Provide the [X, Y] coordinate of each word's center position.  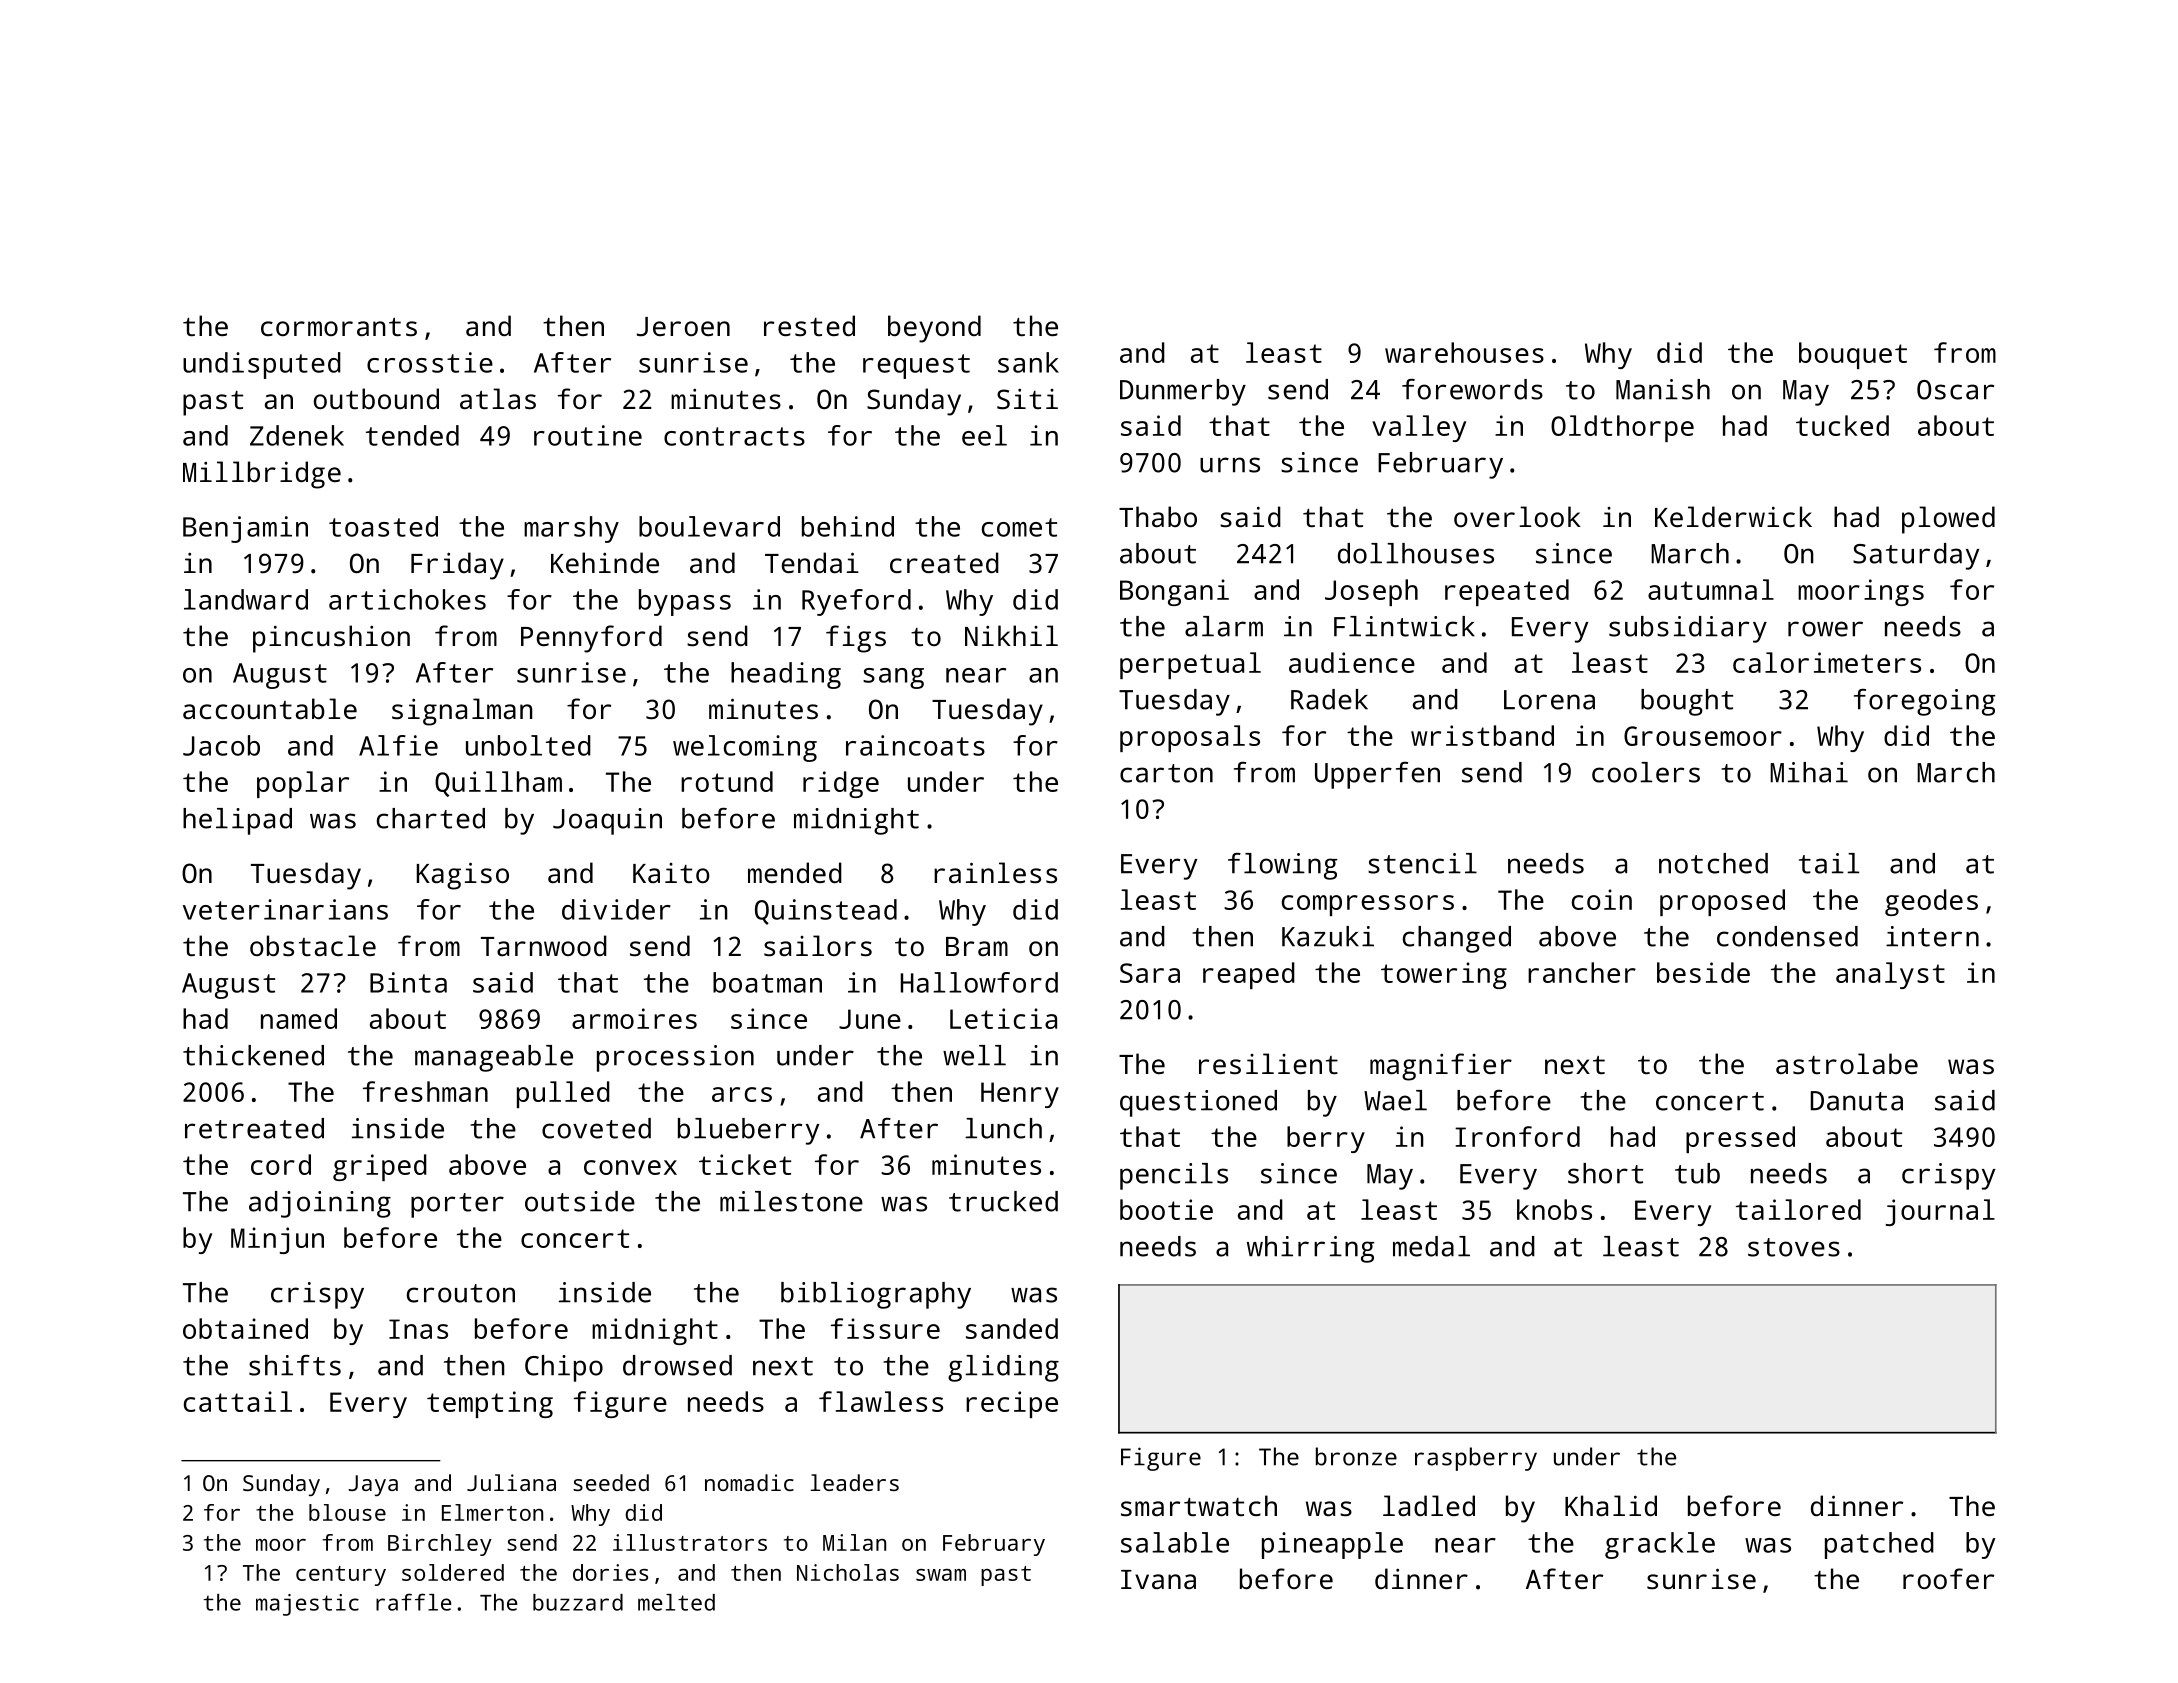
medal [1431, 1246]
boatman [767, 982]
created [944, 562]
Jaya [373, 1486]
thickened [253, 1055]
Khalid [1611, 1505]
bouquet [1853, 355]
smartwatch [1199, 1506]
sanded [1012, 1328]
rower [1825, 629]
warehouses [1464, 352]
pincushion [331, 639]
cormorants [339, 327]
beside [1703, 972]
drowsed [677, 1365]
